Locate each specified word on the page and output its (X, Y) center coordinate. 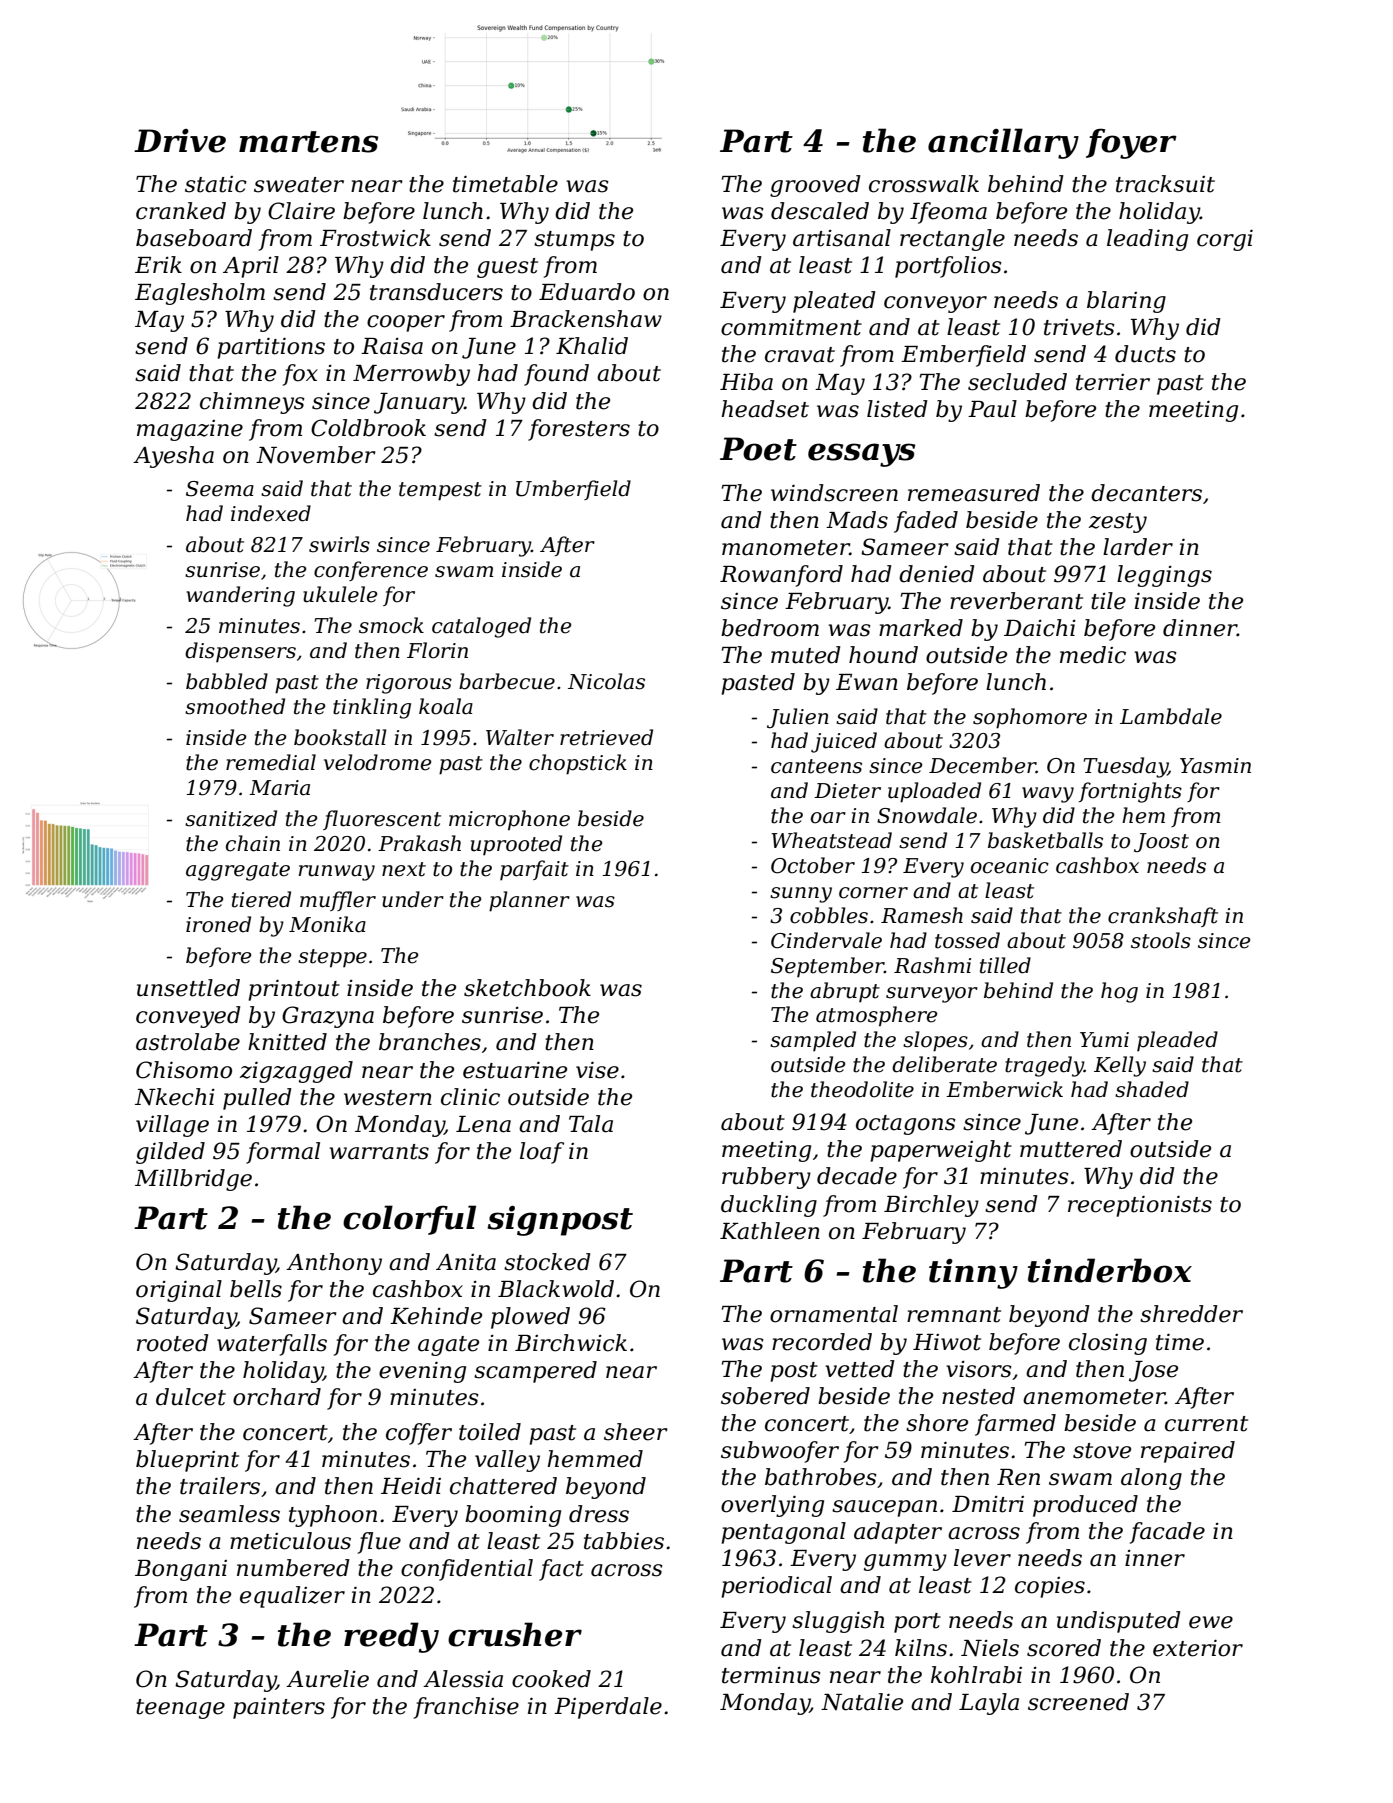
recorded (822, 1342)
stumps (574, 241)
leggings (1164, 576)
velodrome (377, 762)
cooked (551, 1679)
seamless (229, 1514)
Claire (301, 211)
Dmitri (988, 1504)
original (179, 1291)
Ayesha (173, 457)
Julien (798, 718)
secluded (1017, 382)
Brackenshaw (586, 319)
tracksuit (1165, 184)
